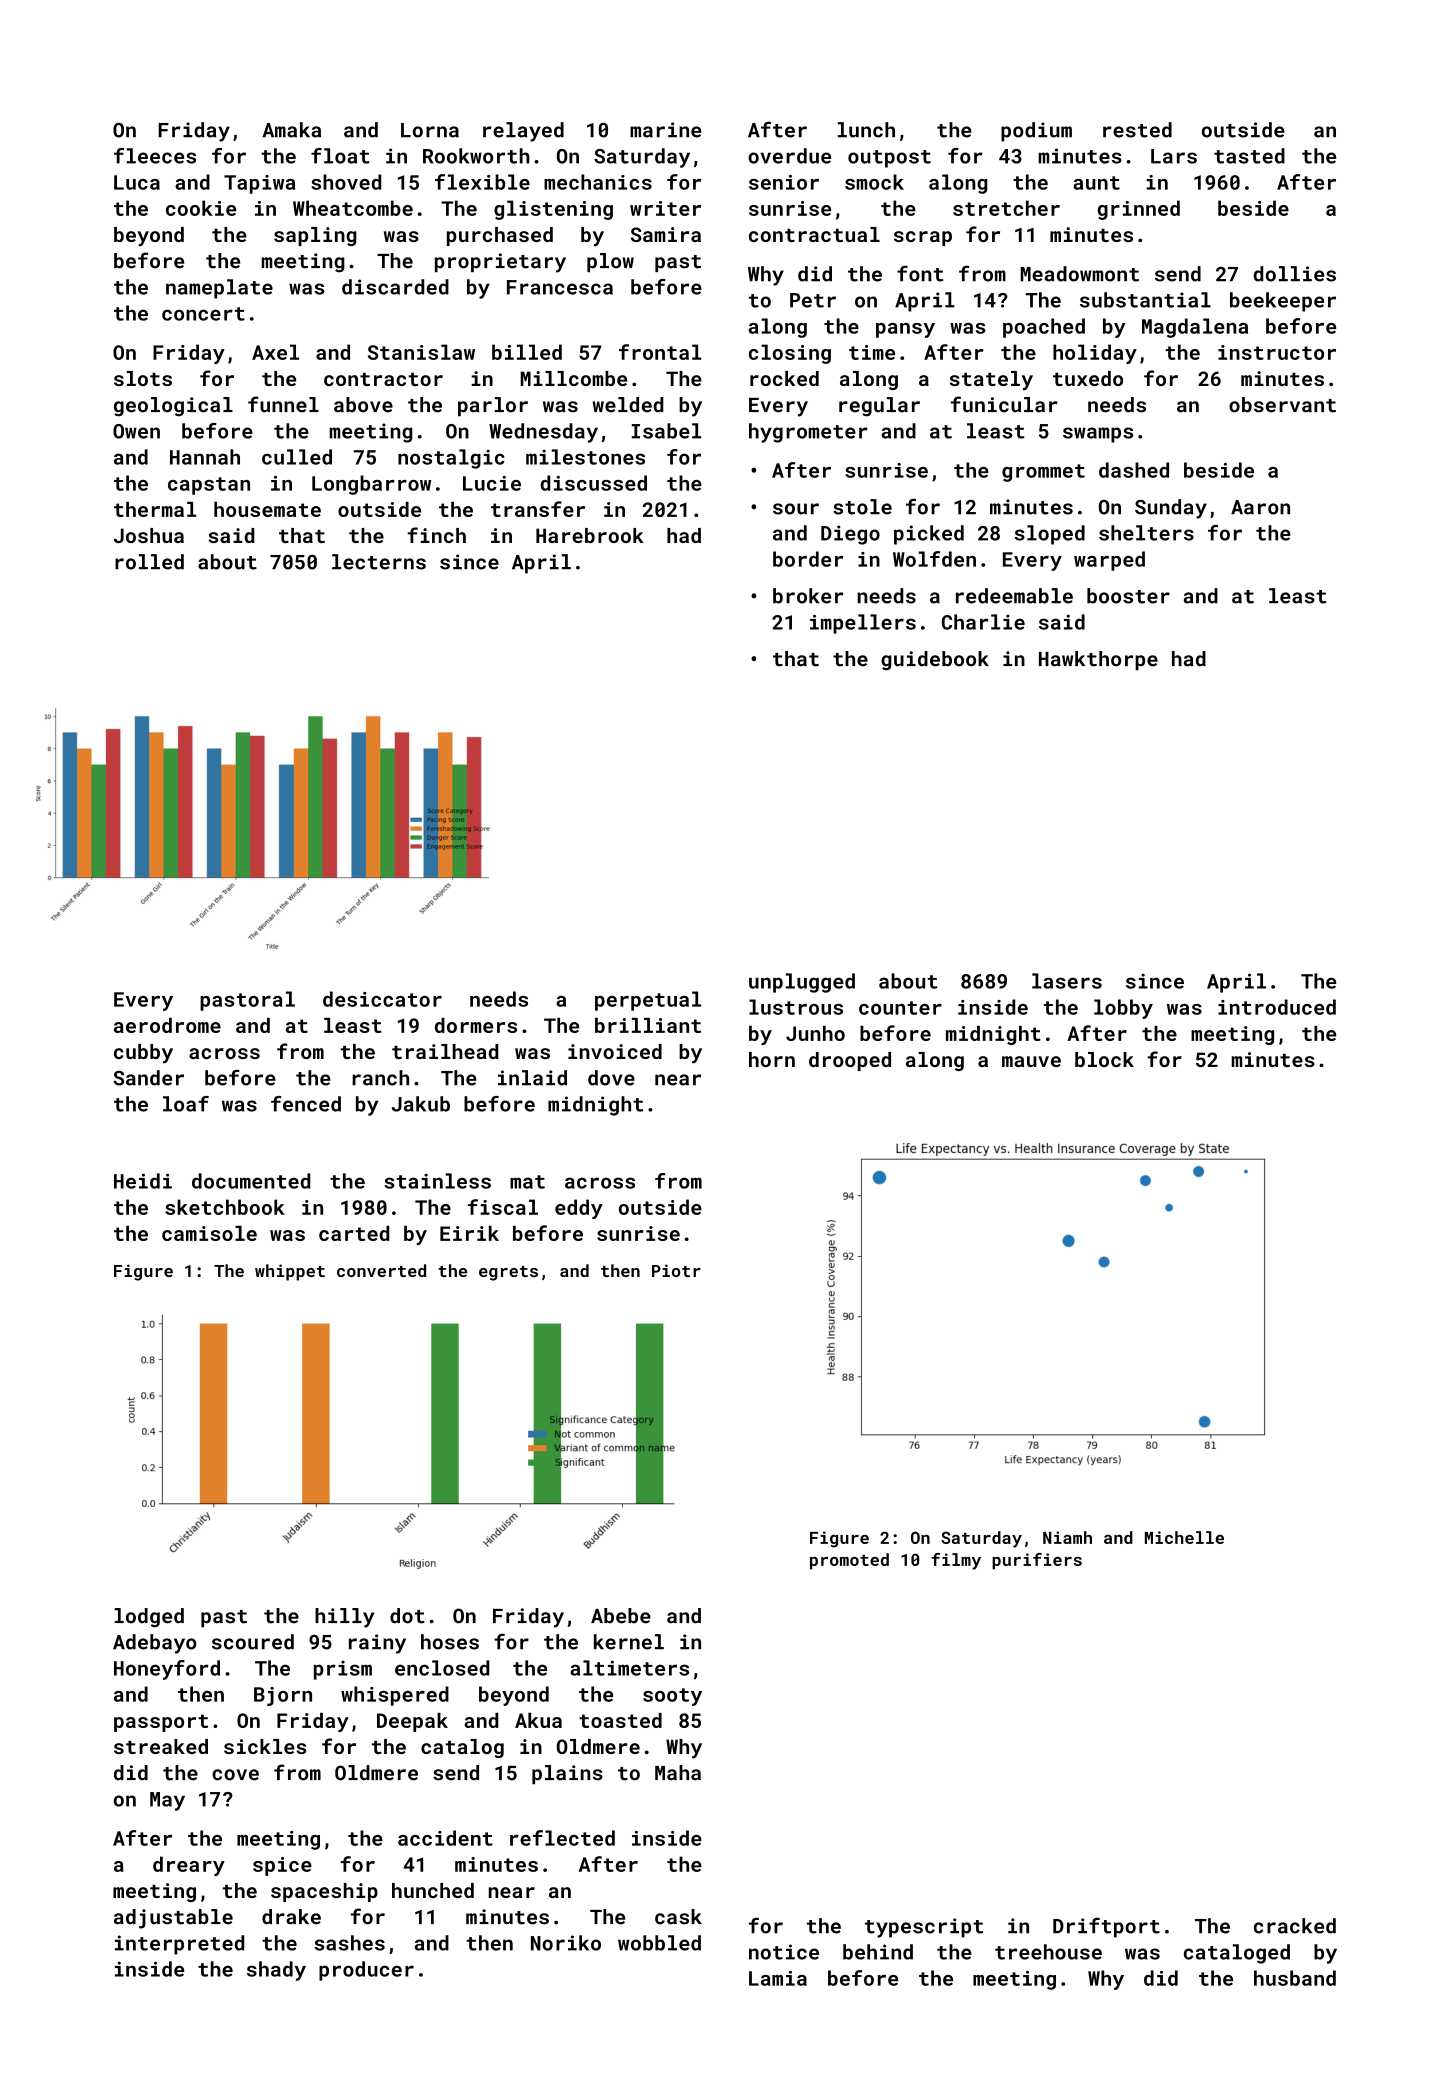 The width and height of the image is (1450, 2100). Describe the element at coordinates (676, 1270) in the image. I see `Piotr` at that location.
